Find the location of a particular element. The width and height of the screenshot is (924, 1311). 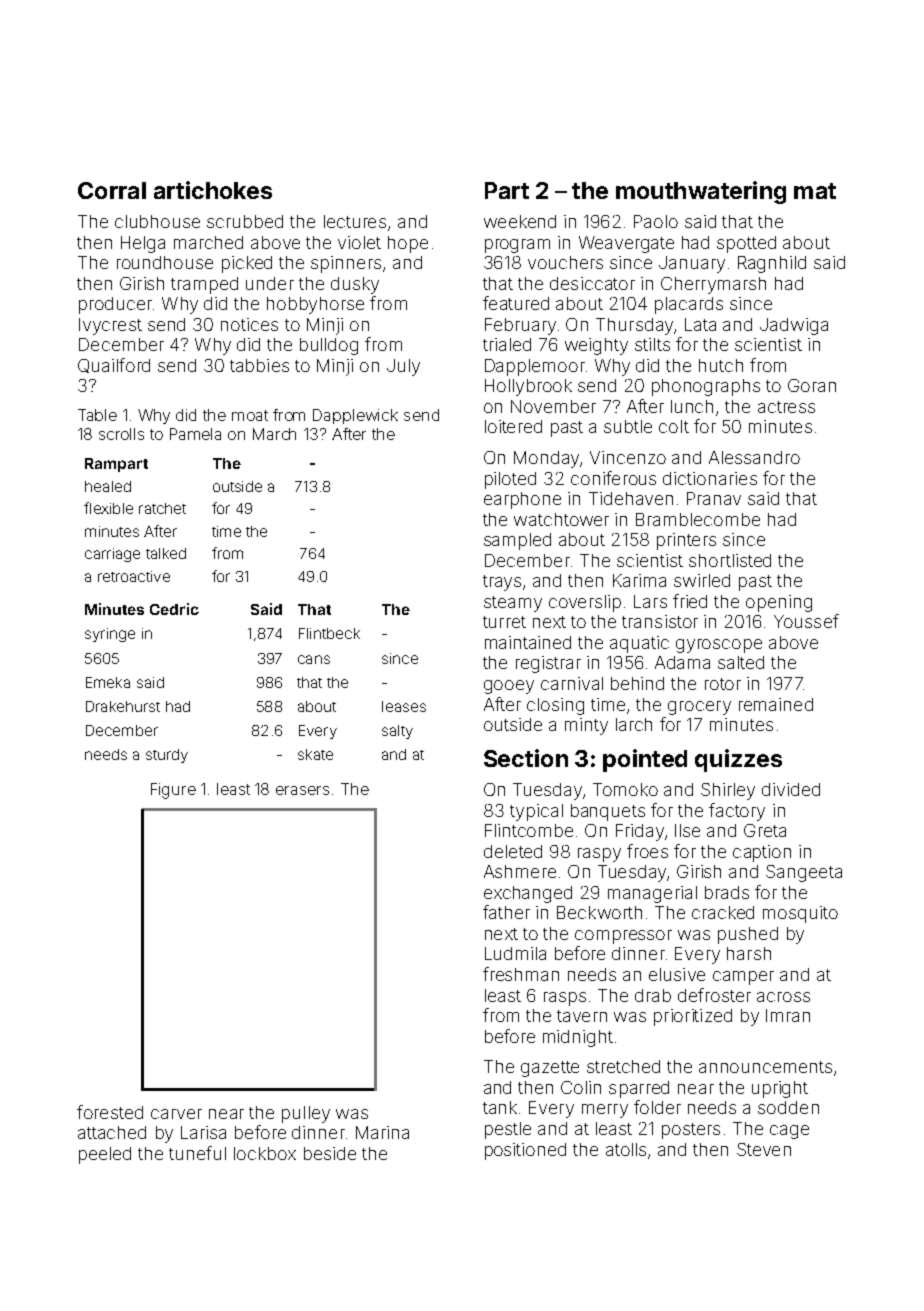

loitered is located at coordinates (513, 426).
